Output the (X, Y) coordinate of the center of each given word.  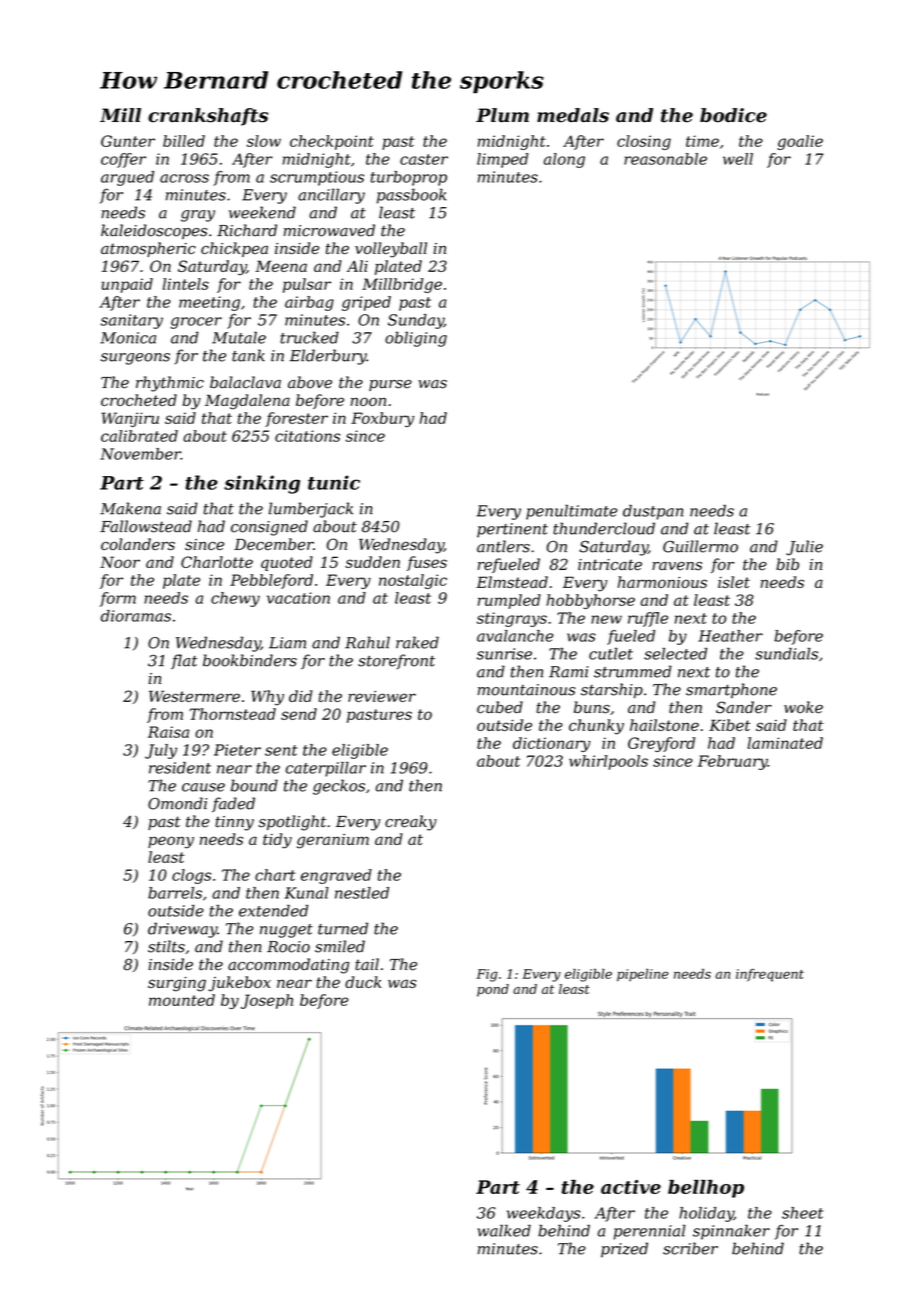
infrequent (770, 975)
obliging (416, 339)
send (299, 714)
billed (184, 141)
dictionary (552, 744)
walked (504, 1230)
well (738, 159)
